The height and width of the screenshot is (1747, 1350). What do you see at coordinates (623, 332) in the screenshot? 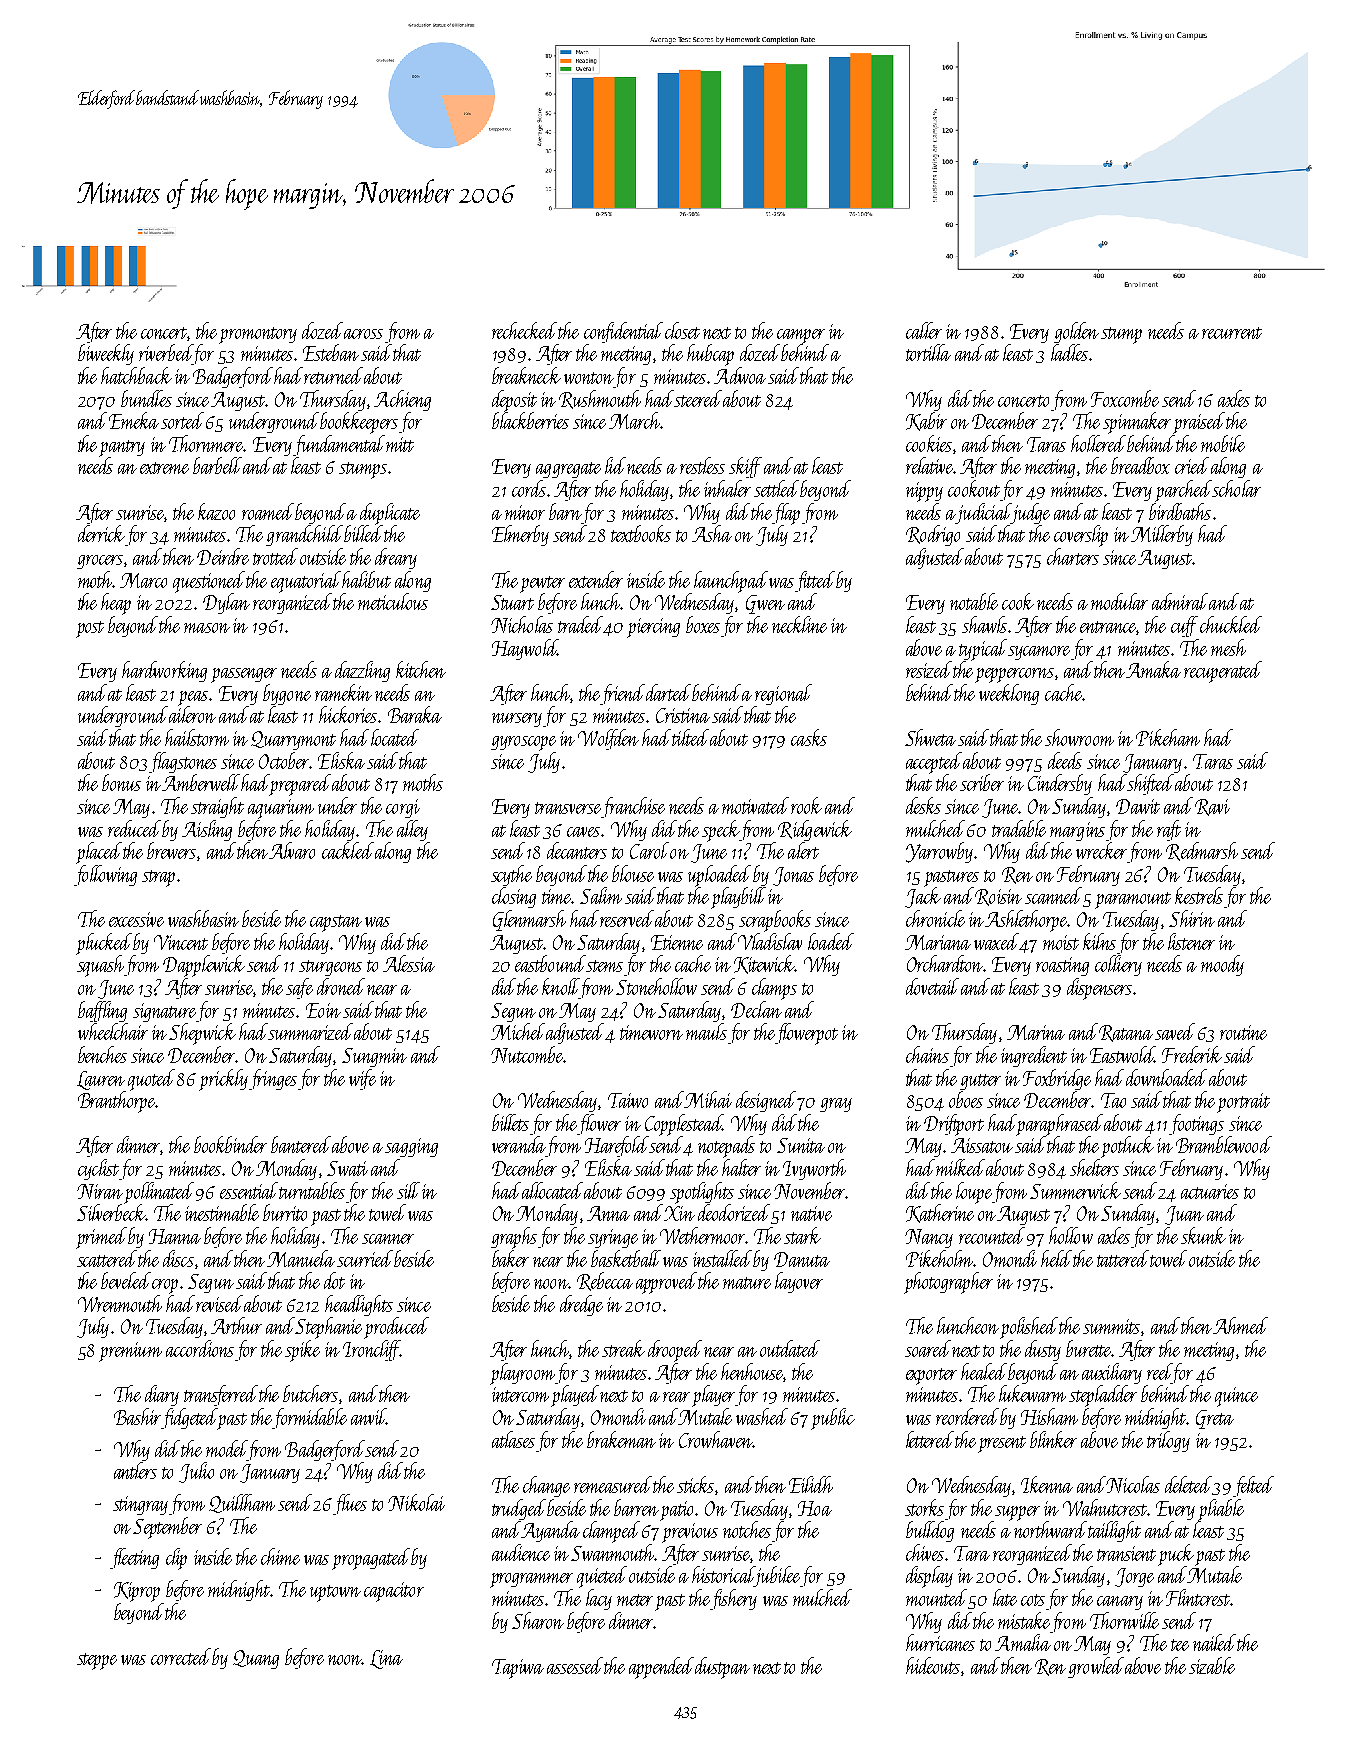
I see `confidential` at bounding box center [623, 332].
